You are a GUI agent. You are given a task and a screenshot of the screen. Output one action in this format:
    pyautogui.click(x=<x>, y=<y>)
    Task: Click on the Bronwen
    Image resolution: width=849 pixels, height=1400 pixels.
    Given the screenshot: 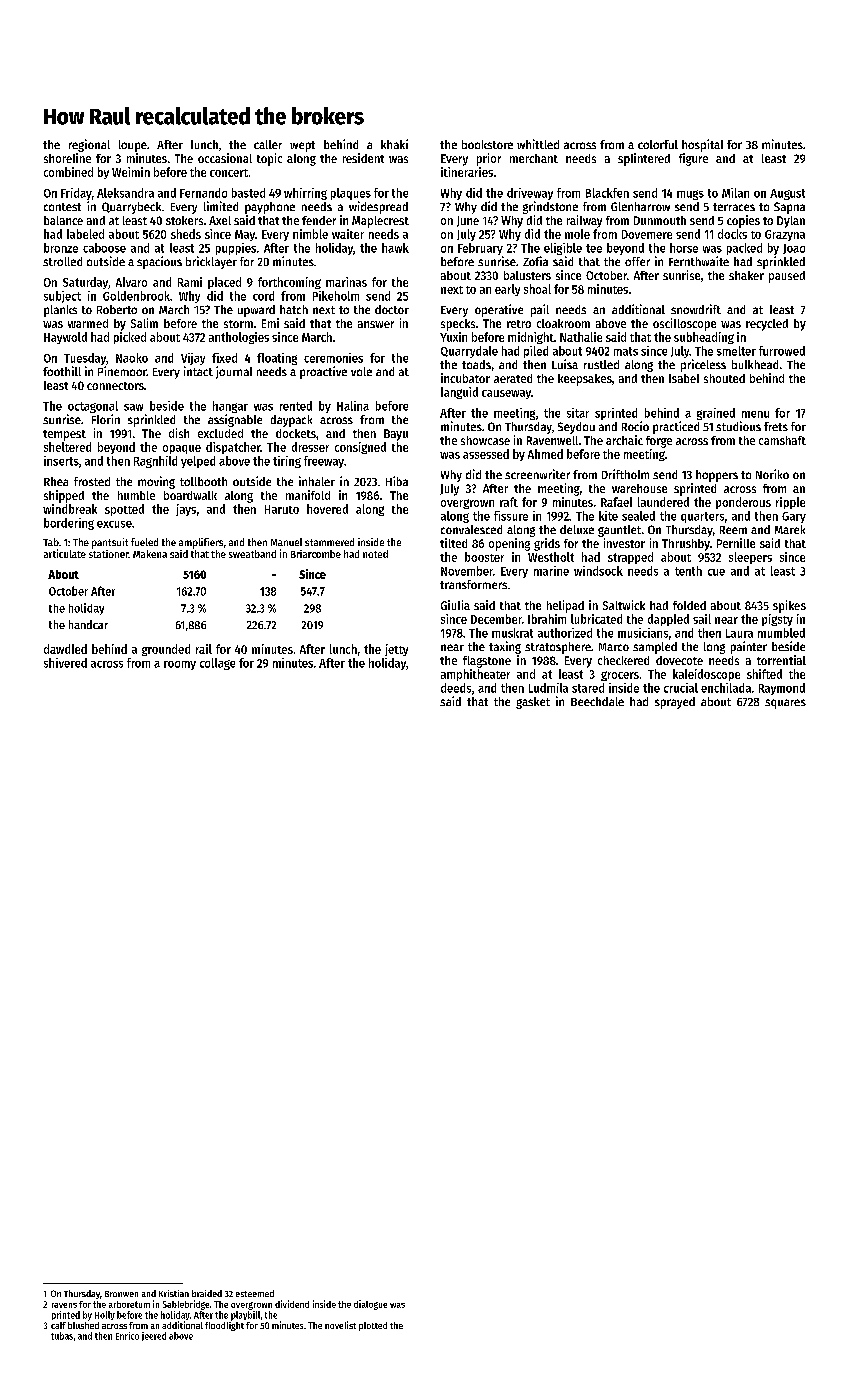 What is the action you would take?
    pyautogui.click(x=121, y=1294)
